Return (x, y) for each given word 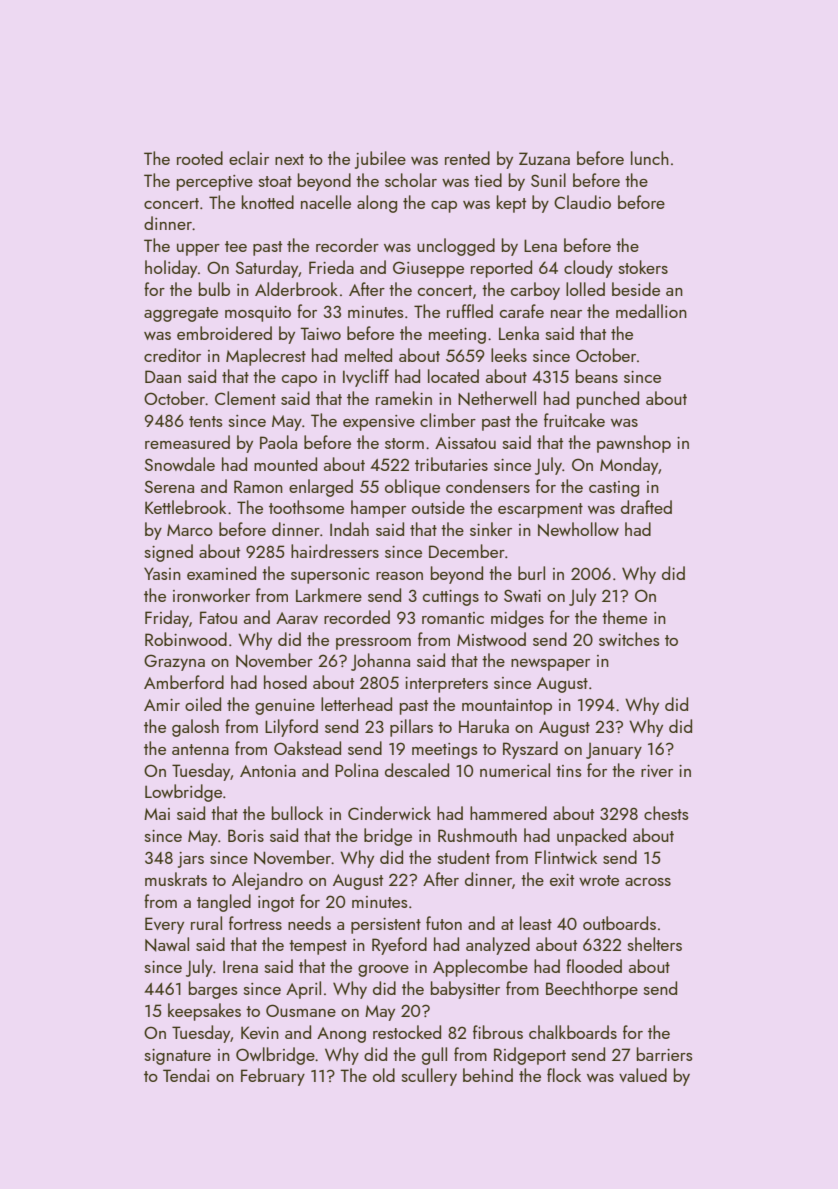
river (657, 771)
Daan (163, 376)
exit (562, 880)
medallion (651, 311)
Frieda (331, 267)
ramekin (404, 398)
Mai (157, 814)
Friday (167, 619)
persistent (386, 926)
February (273, 1077)
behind (488, 1075)
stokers (643, 267)
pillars (411, 728)
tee (236, 246)
